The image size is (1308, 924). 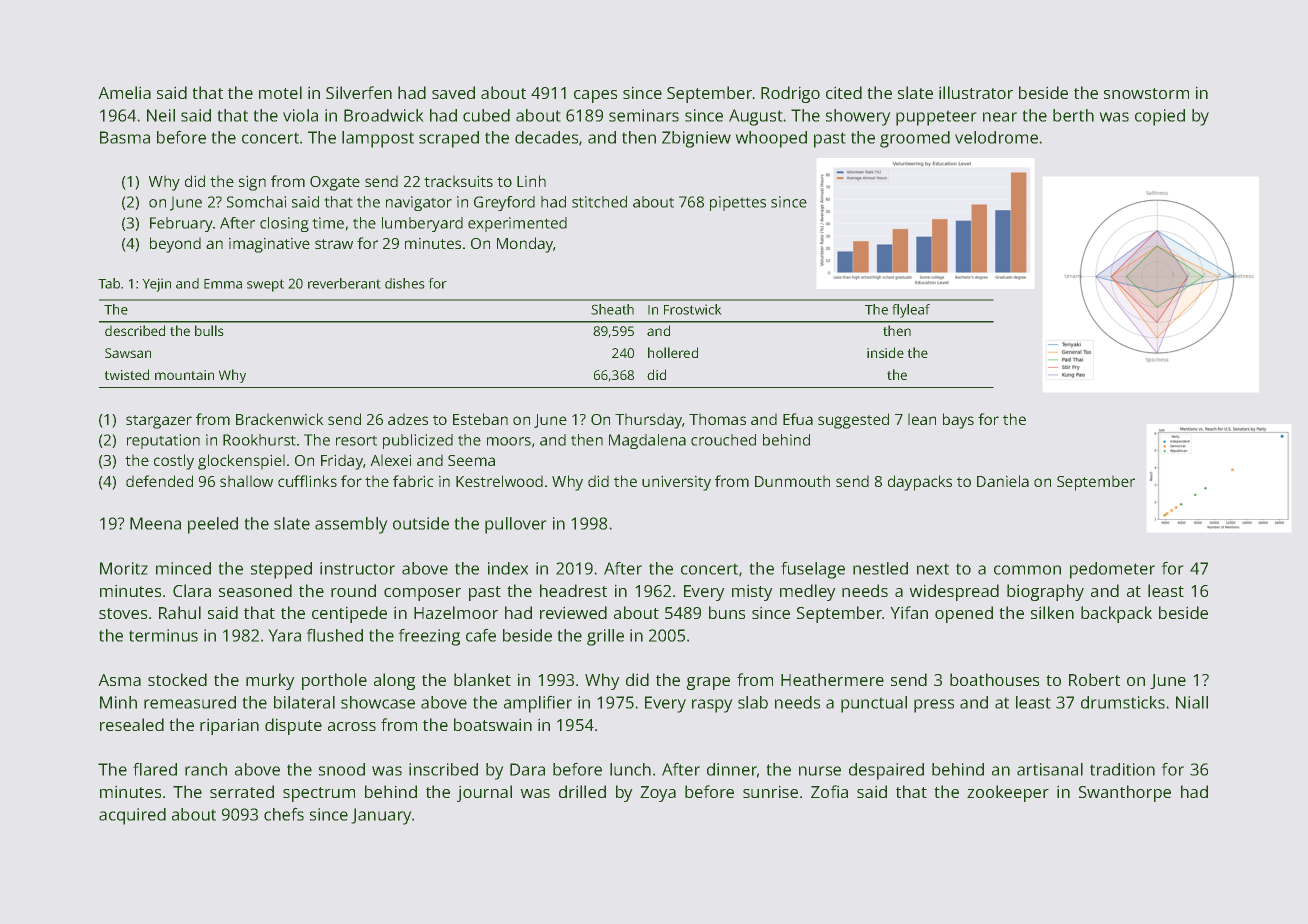 What do you see at coordinates (976, 92) in the screenshot?
I see `illustrator` at bounding box center [976, 92].
